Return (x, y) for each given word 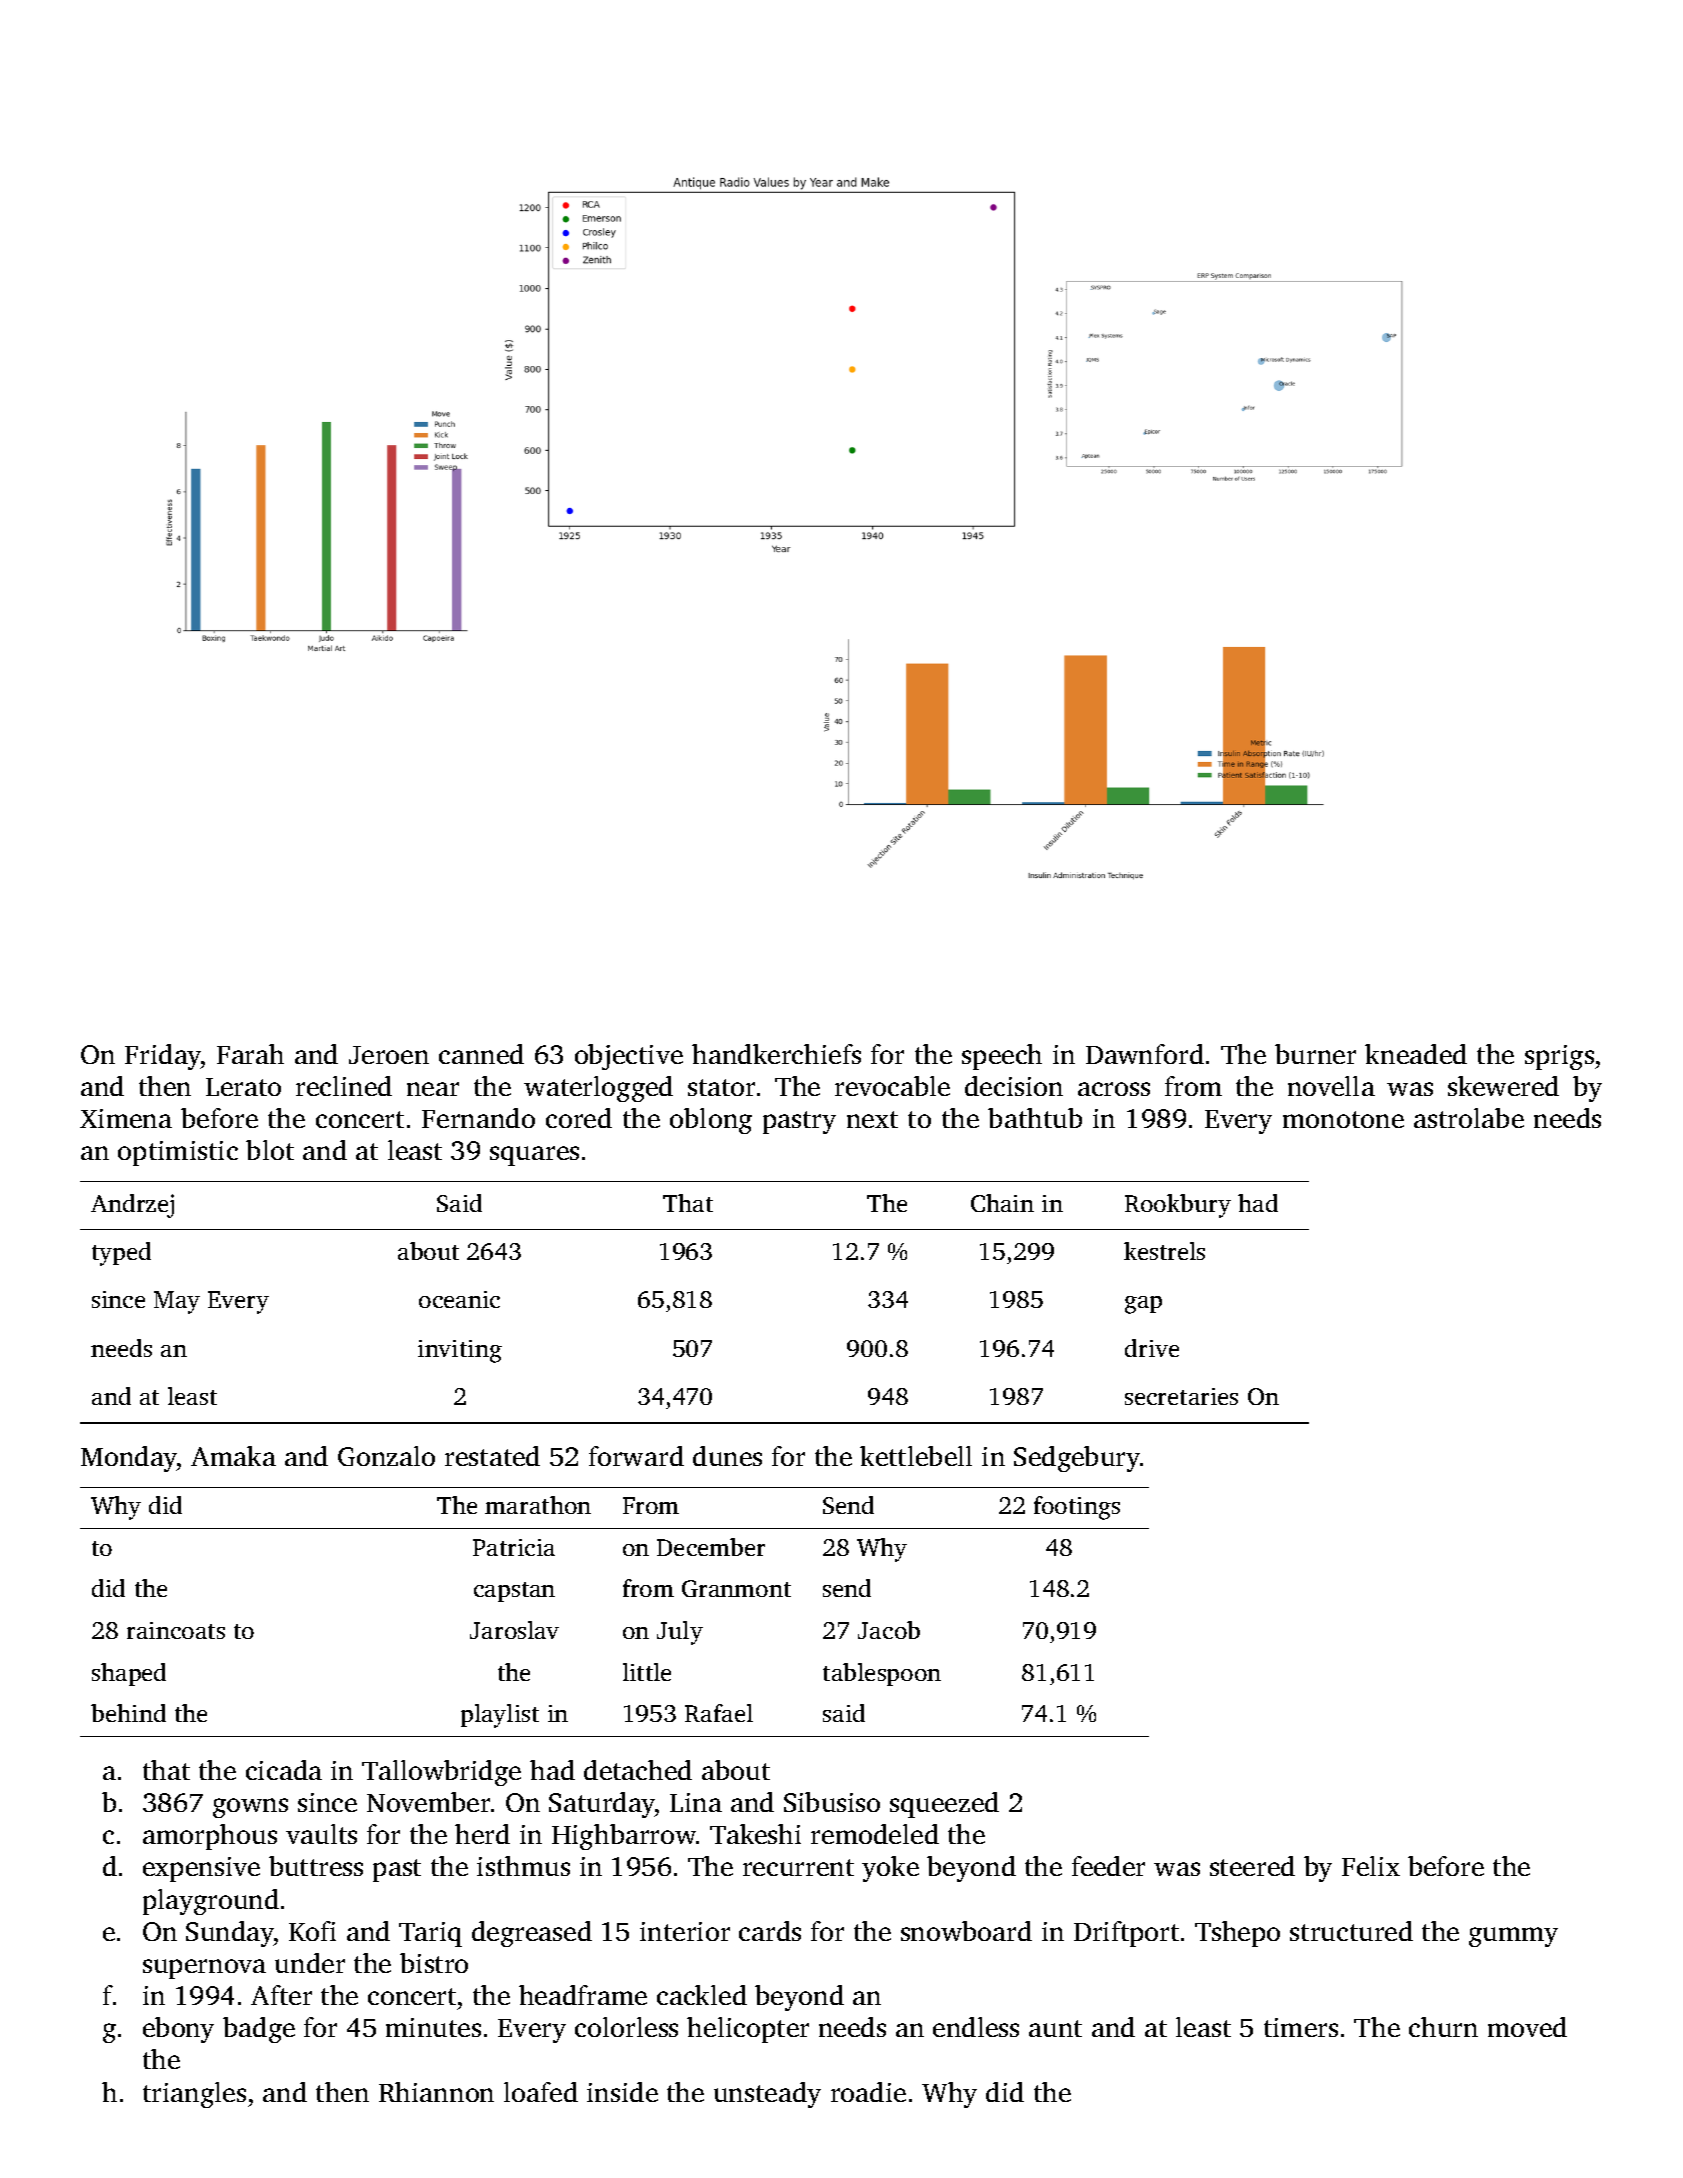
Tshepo (1237, 1934)
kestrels (1164, 1251)
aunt (1055, 2028)
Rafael (719, 1713)
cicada (284, 1770)
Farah (250, 1054)
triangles (194, 2095)
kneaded (1416, 1054)
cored (579, 1118)
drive (1152, 1348)
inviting (460, 1351)
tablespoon (882, 1674)
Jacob (889, 1630)
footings (1077, 1508)
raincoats (176, 1630)
